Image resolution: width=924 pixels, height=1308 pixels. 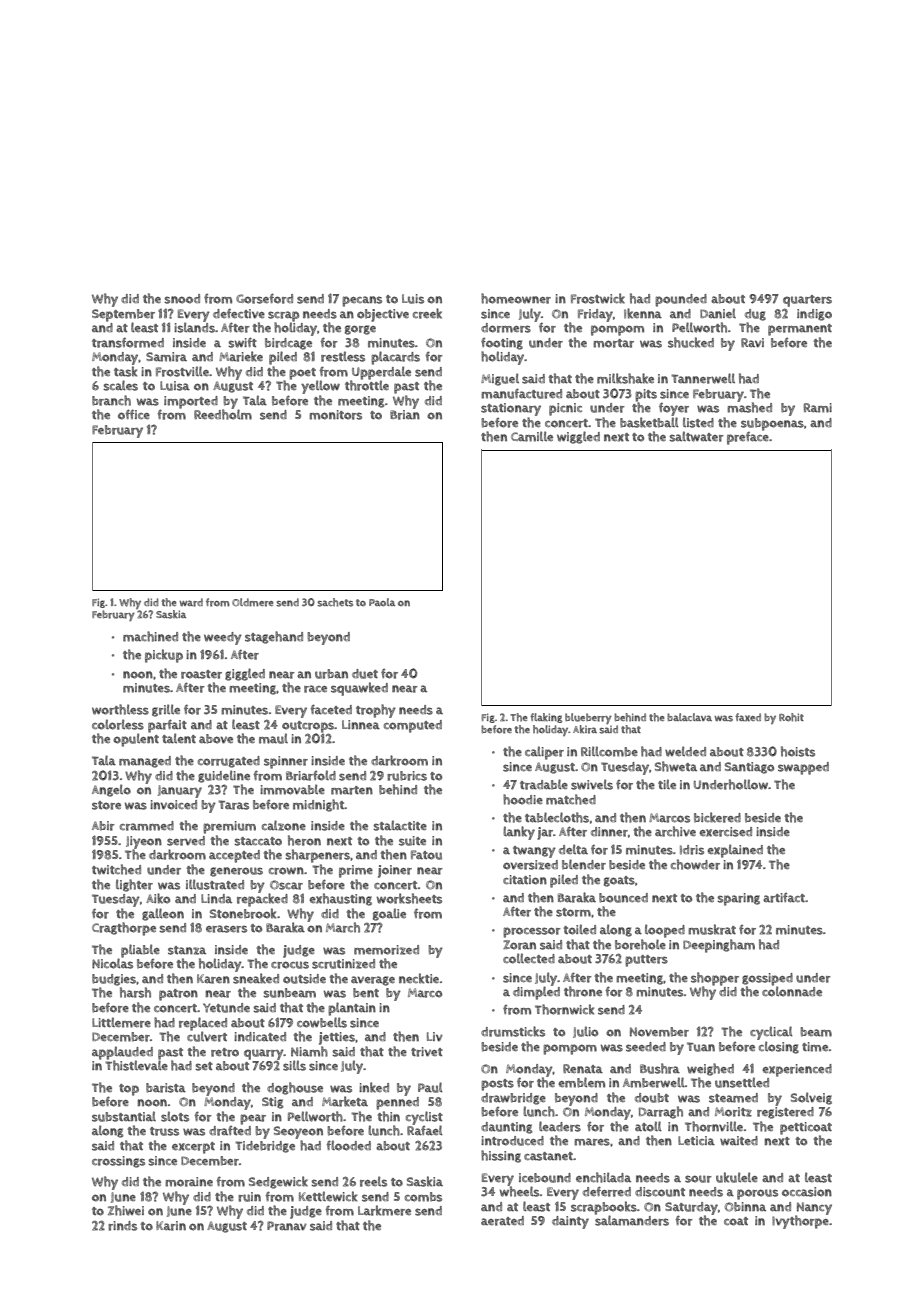 What do you see at coordinates (557, 817) in the screenshot?
I see `tablecloths` at bounding box center [557, 817].
